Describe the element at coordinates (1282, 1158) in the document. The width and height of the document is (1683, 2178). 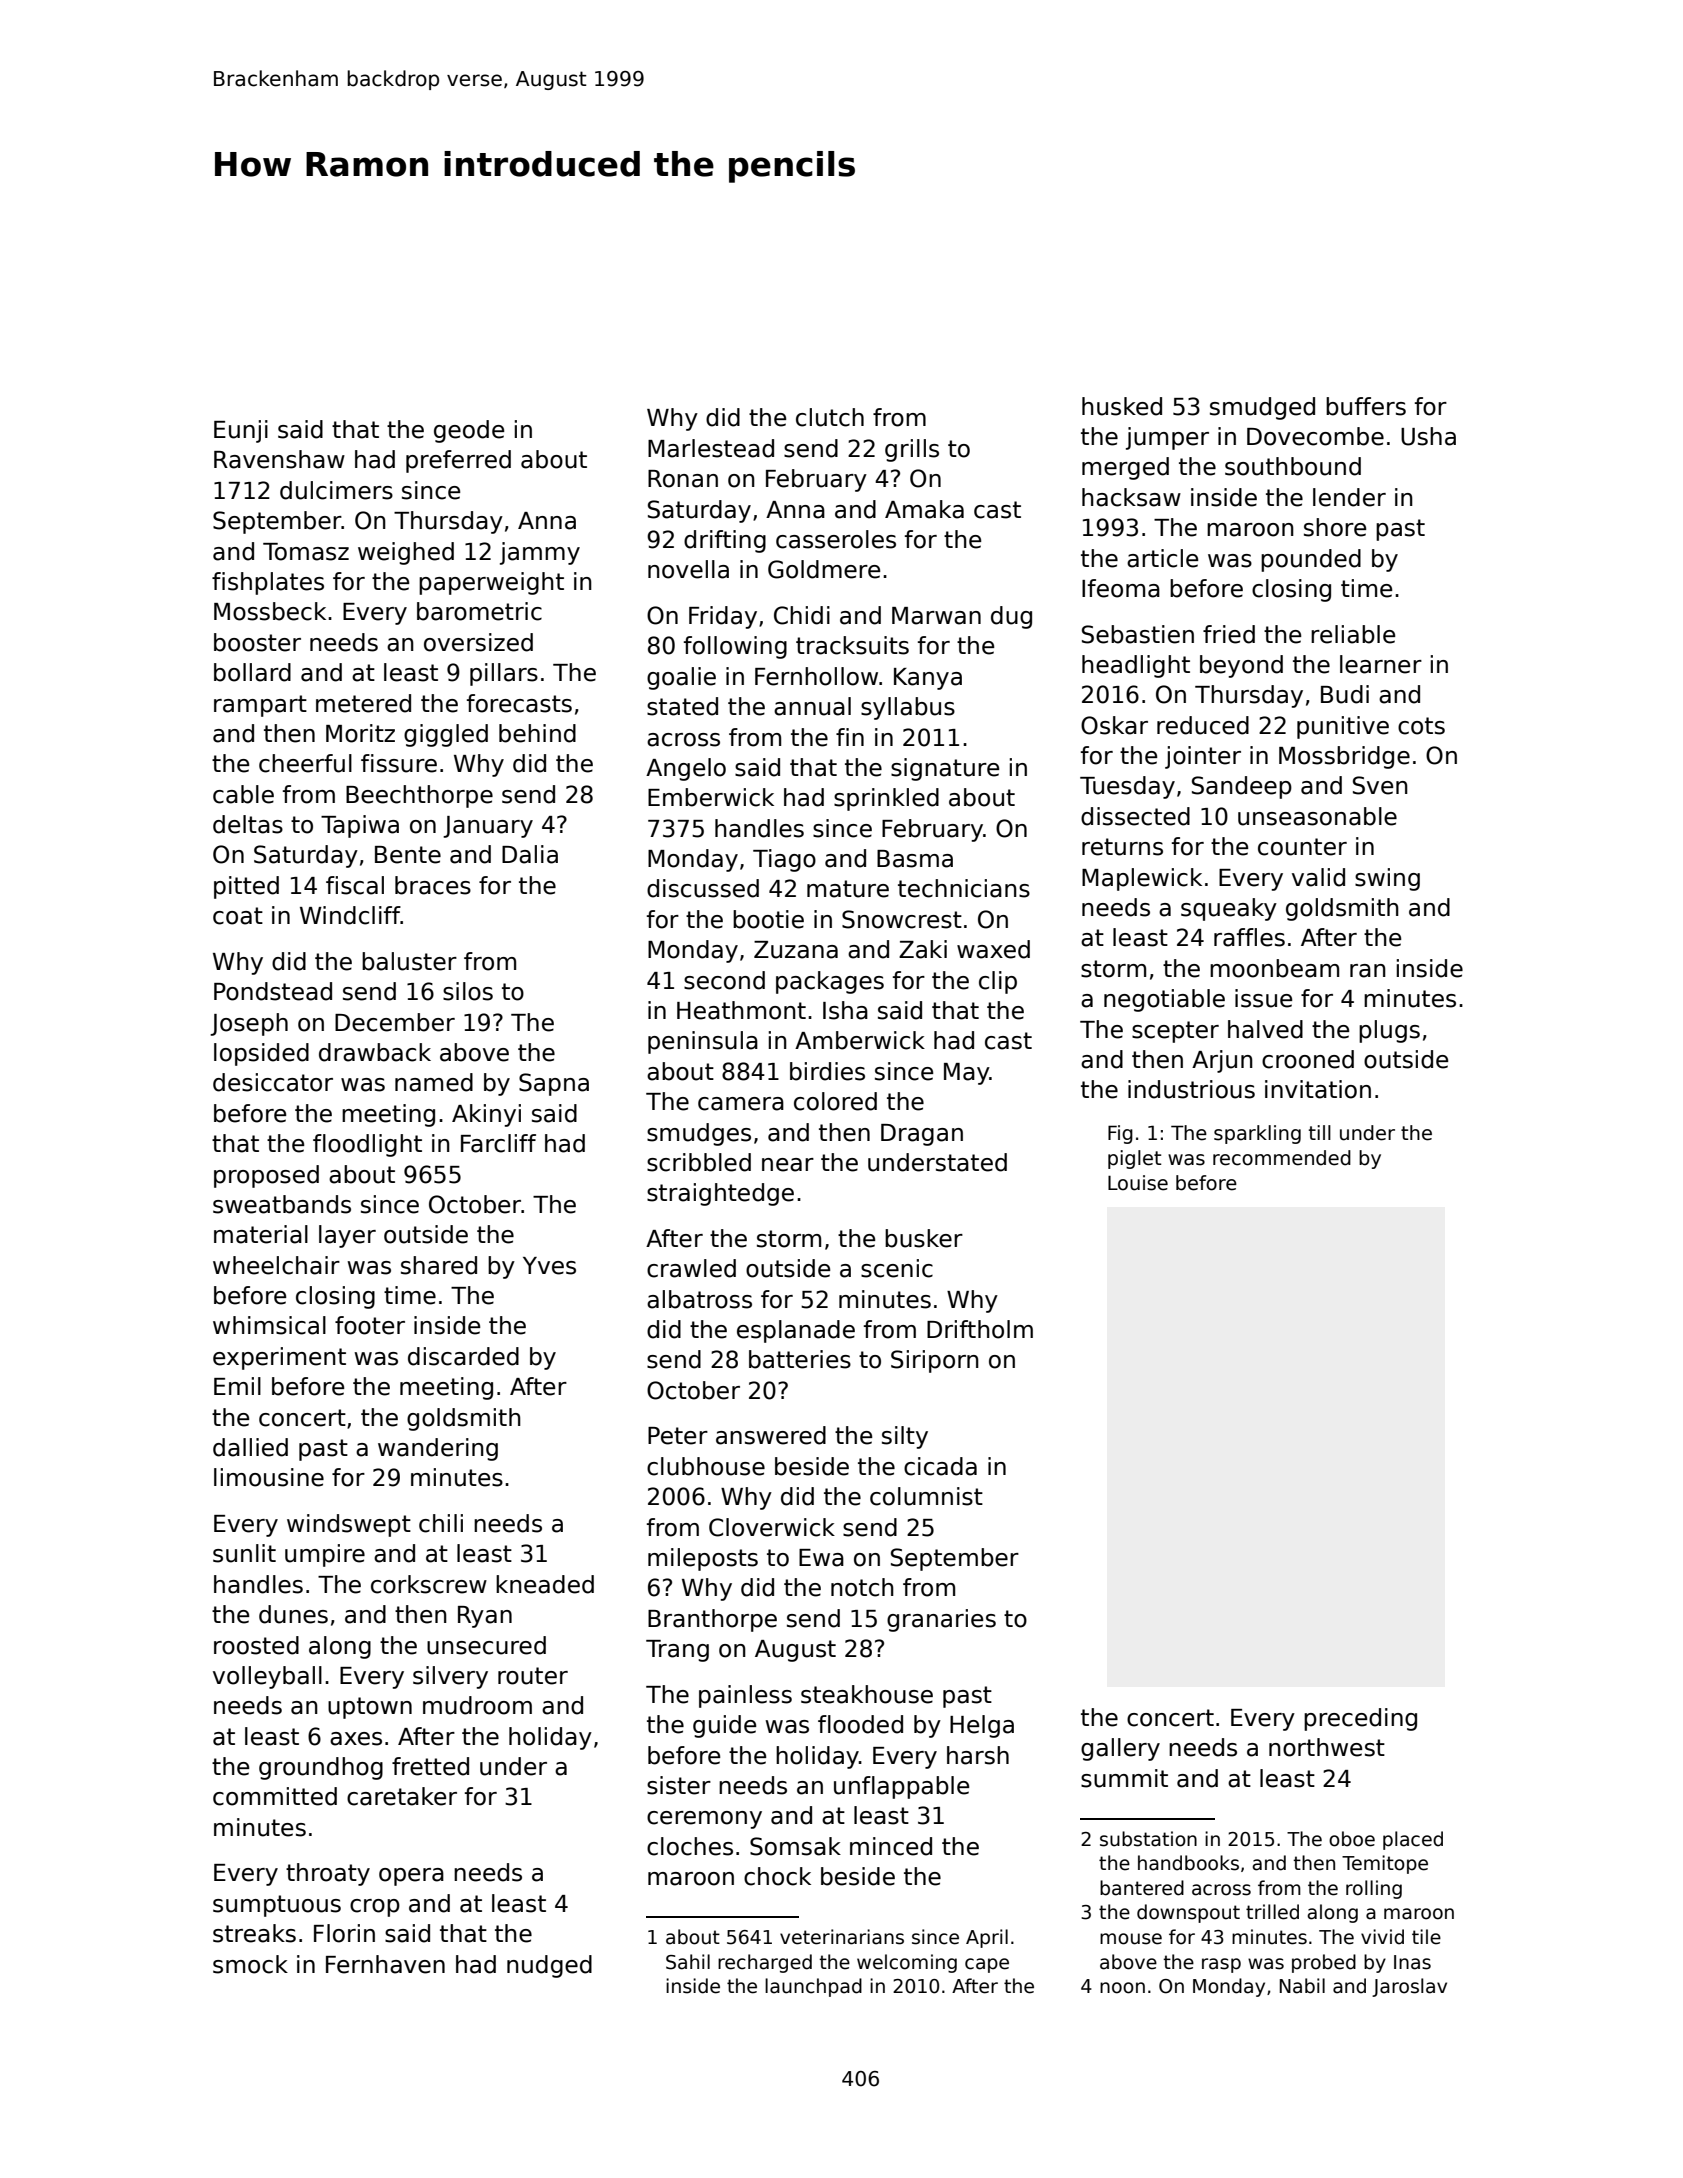
I see `recommended` at that location.
